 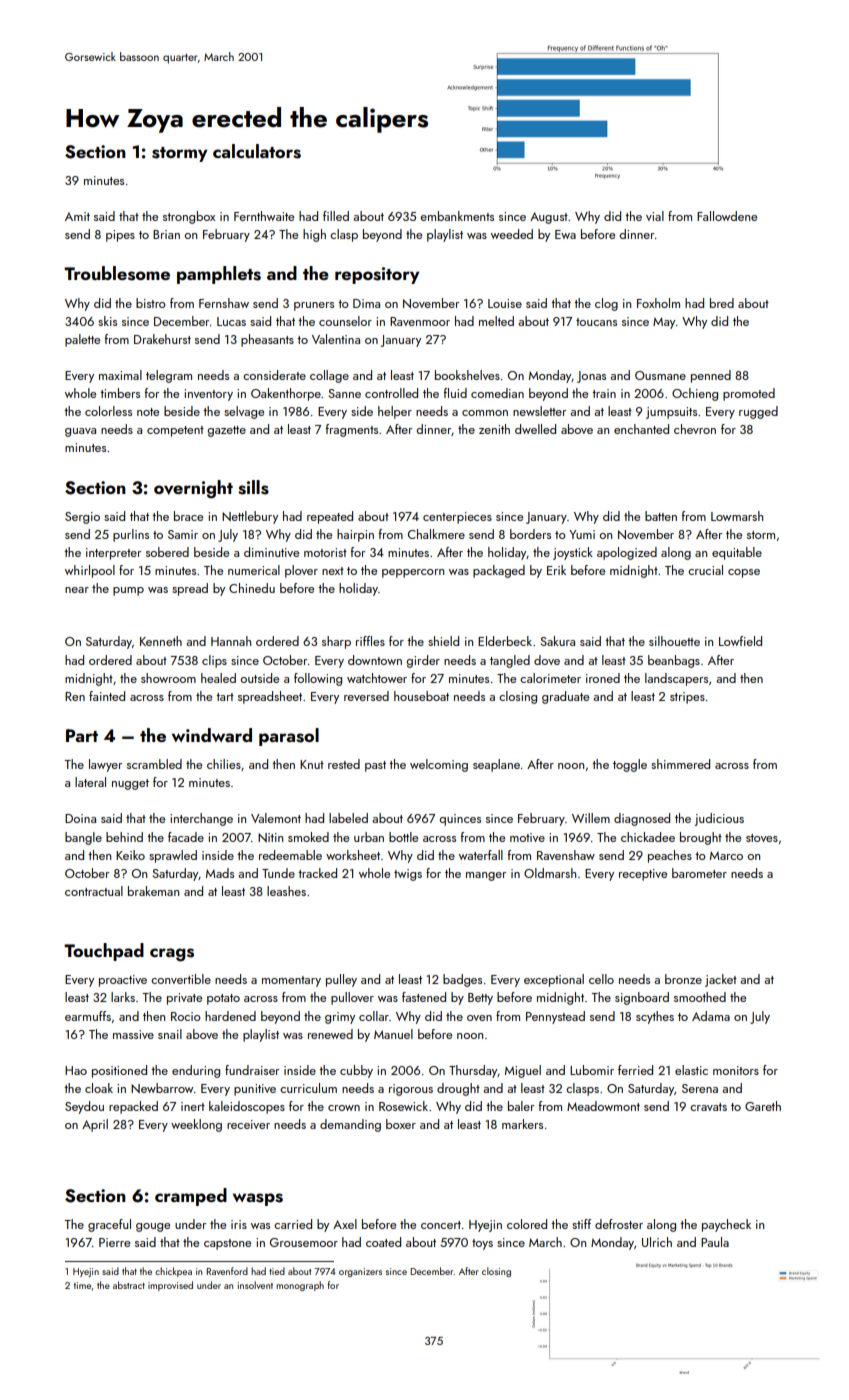 What do you see at coordinates (133, 1107) in the screenshot?
I see `repacked` at bounding box center [133, 1107].
